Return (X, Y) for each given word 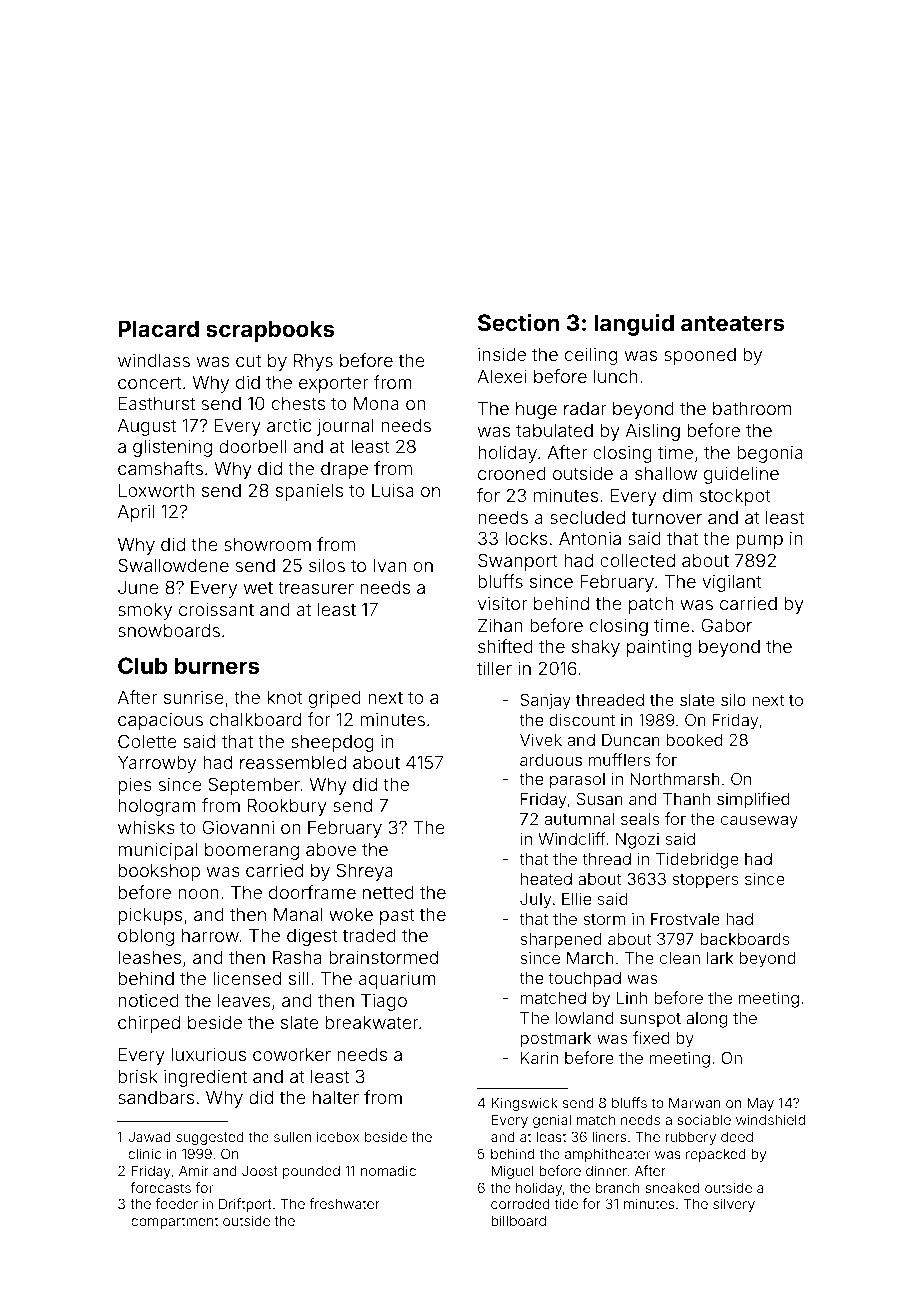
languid (634, 324)
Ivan (390, 565)
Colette (147, 741)
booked (694, 740)
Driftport (245, 1205)
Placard (158, 328)
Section (518, 322)
